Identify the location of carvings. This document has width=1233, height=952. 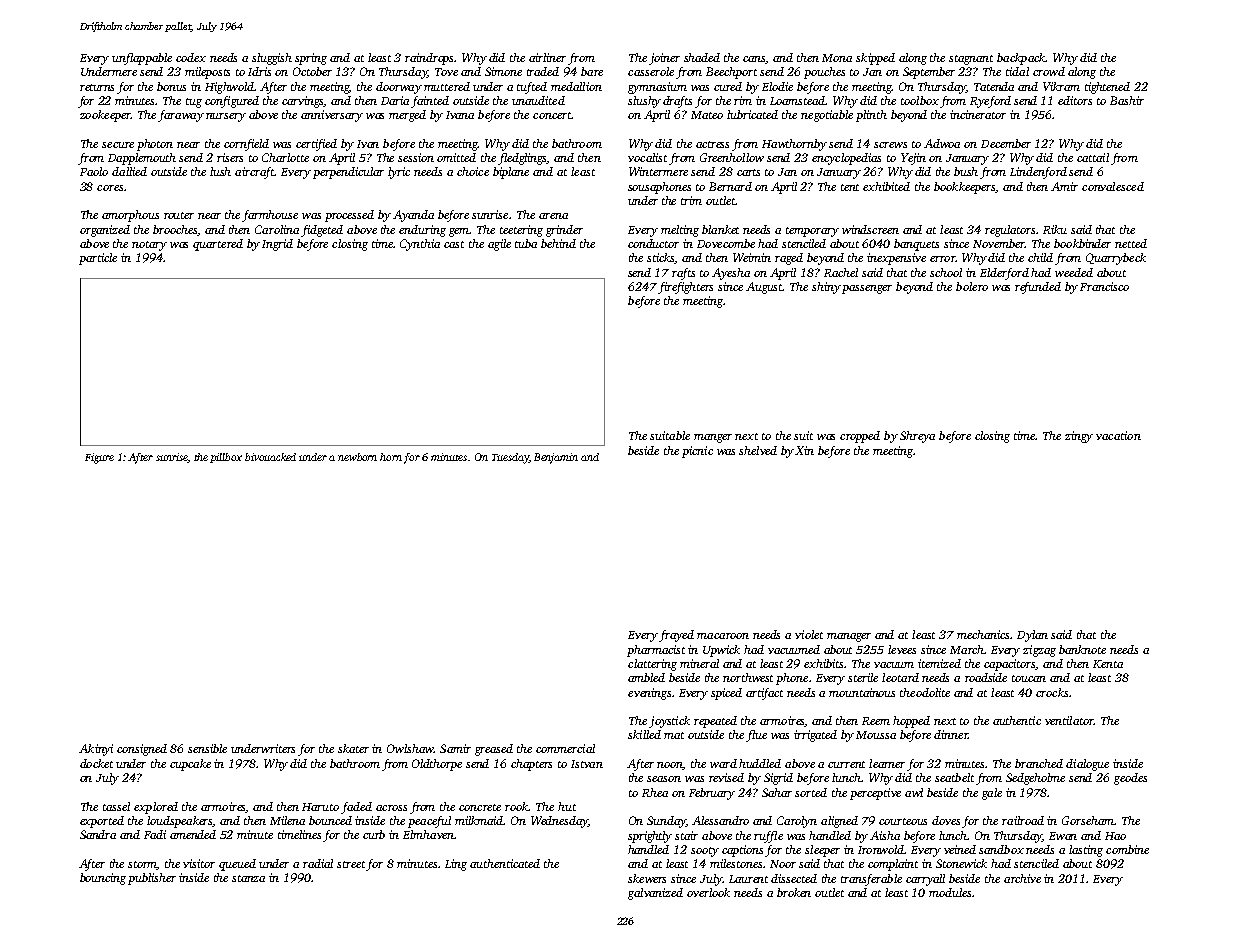
(303, 102).
